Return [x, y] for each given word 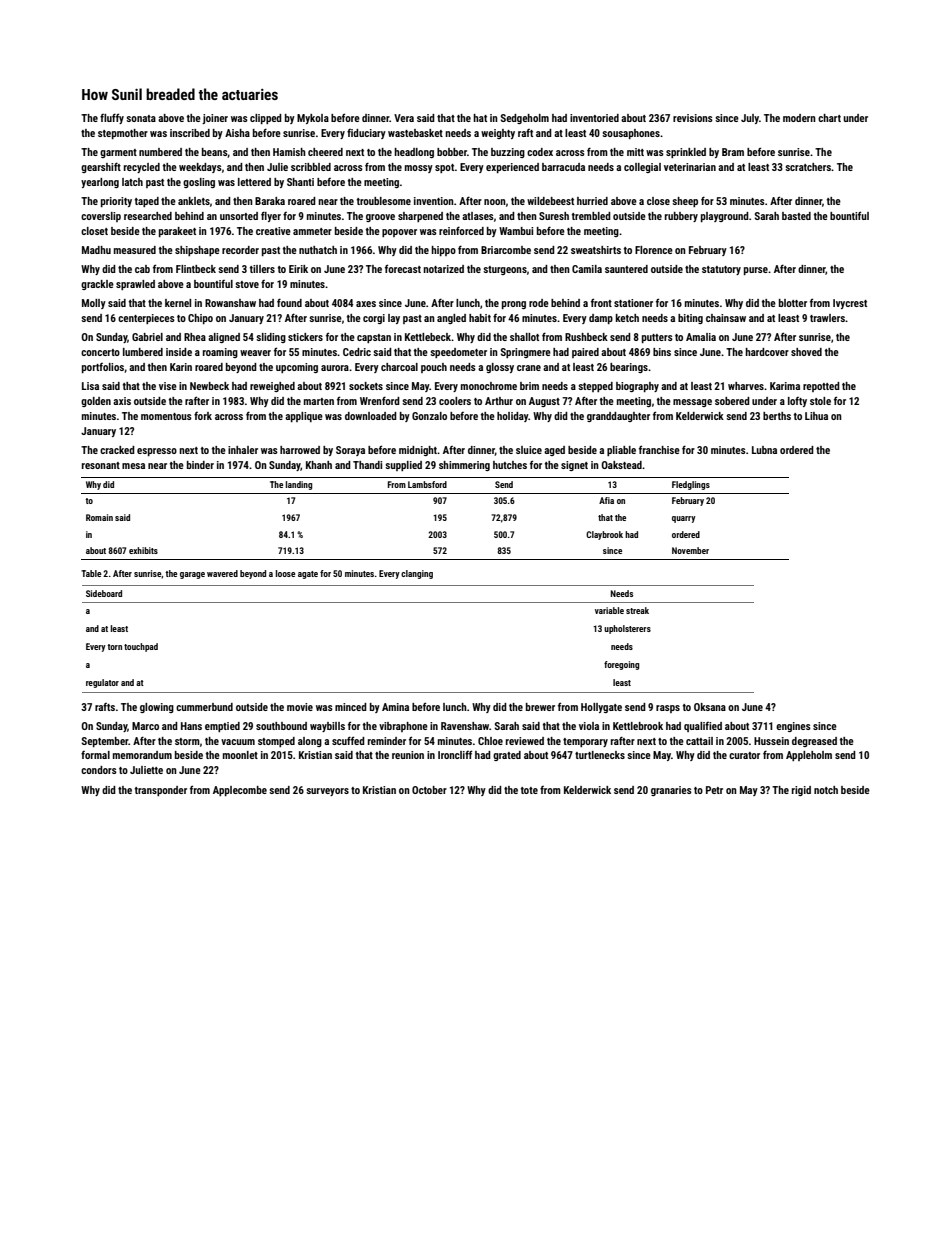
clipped [266, 119]
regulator [102, 683]
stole [820, 401]
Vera [404, 118]
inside [179, 352]
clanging [417, 574]
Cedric [357, 352]
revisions [693, 118]
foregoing [621, 665]
